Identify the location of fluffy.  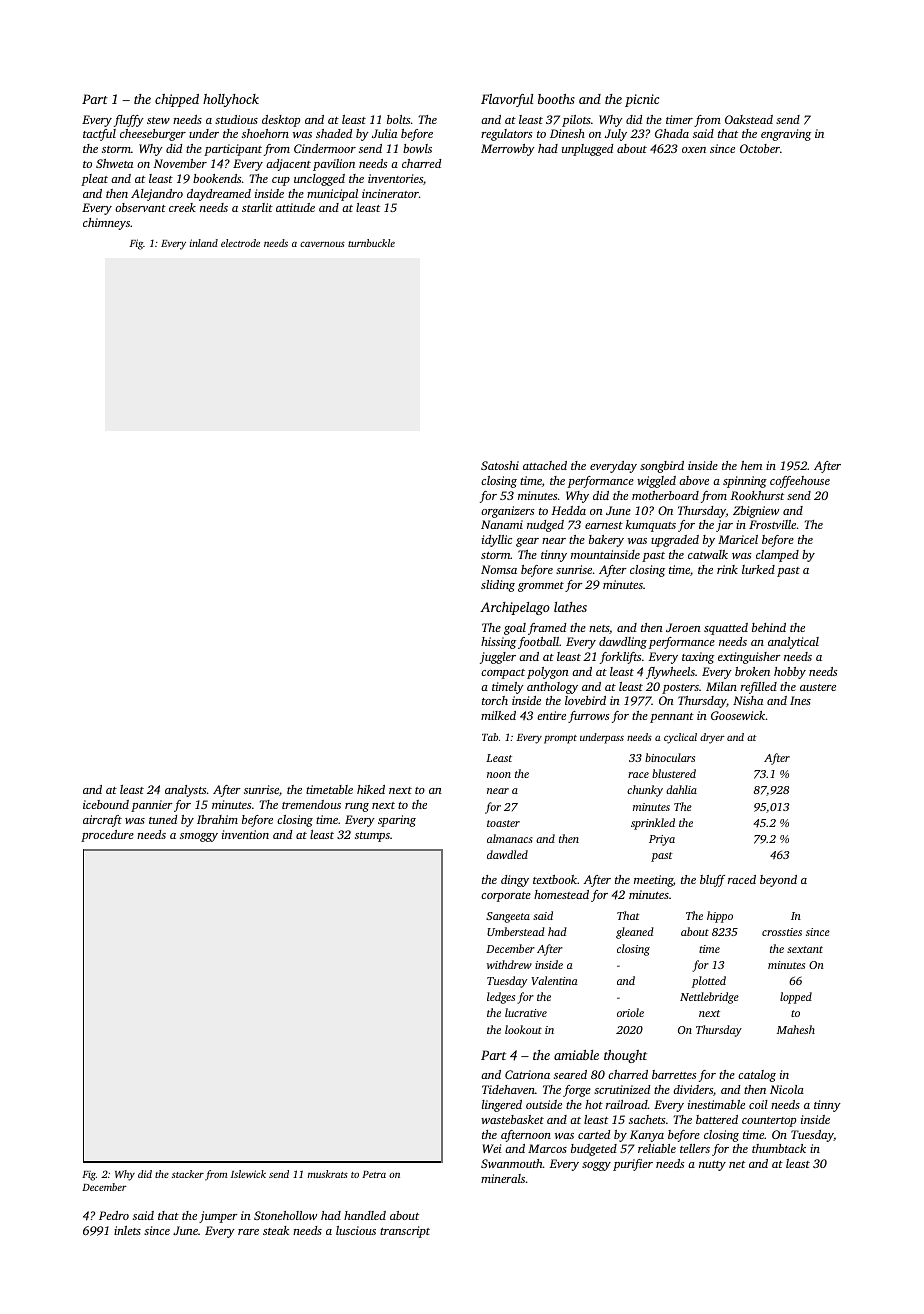
(129, 121).
